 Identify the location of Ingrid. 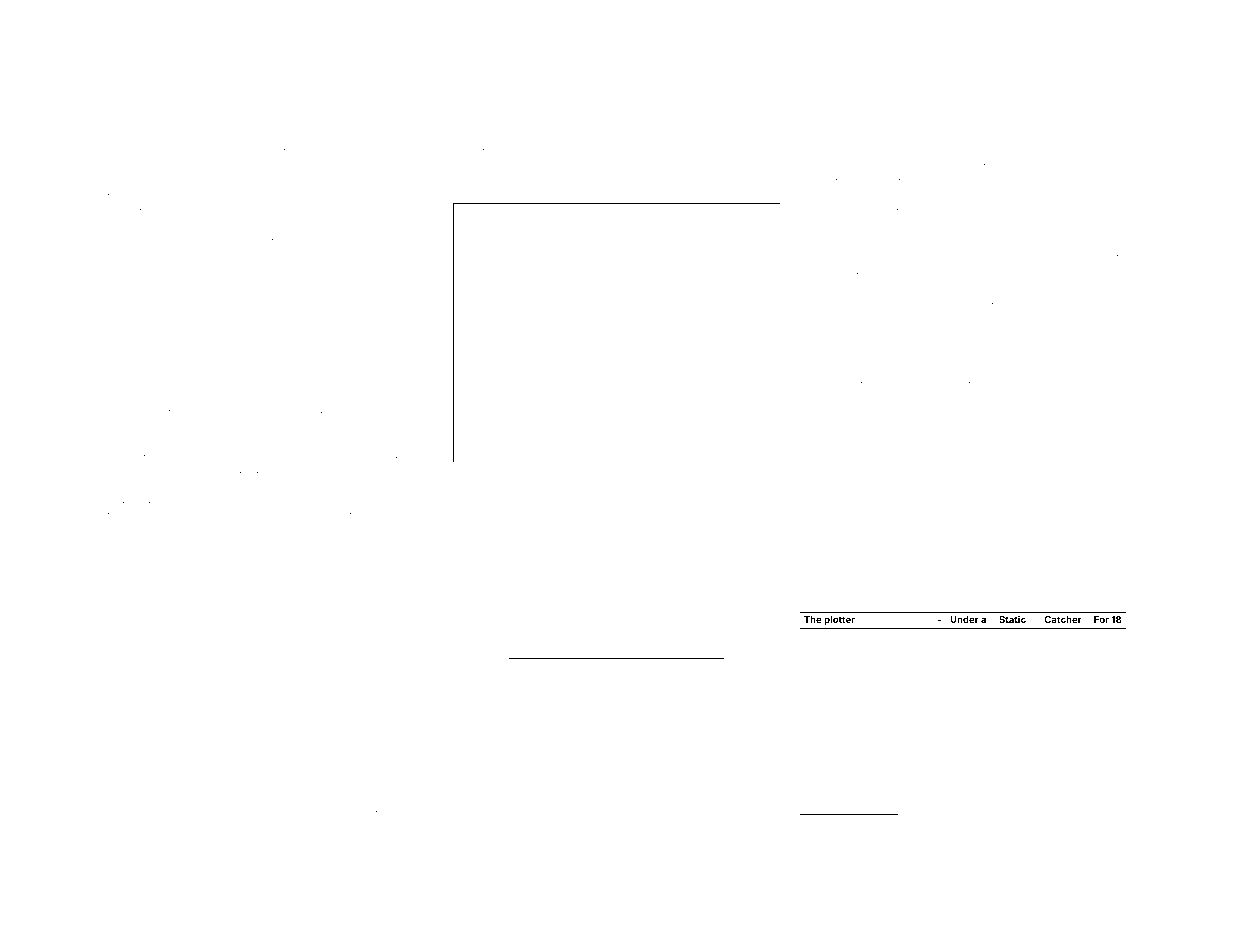
(332, 196).
